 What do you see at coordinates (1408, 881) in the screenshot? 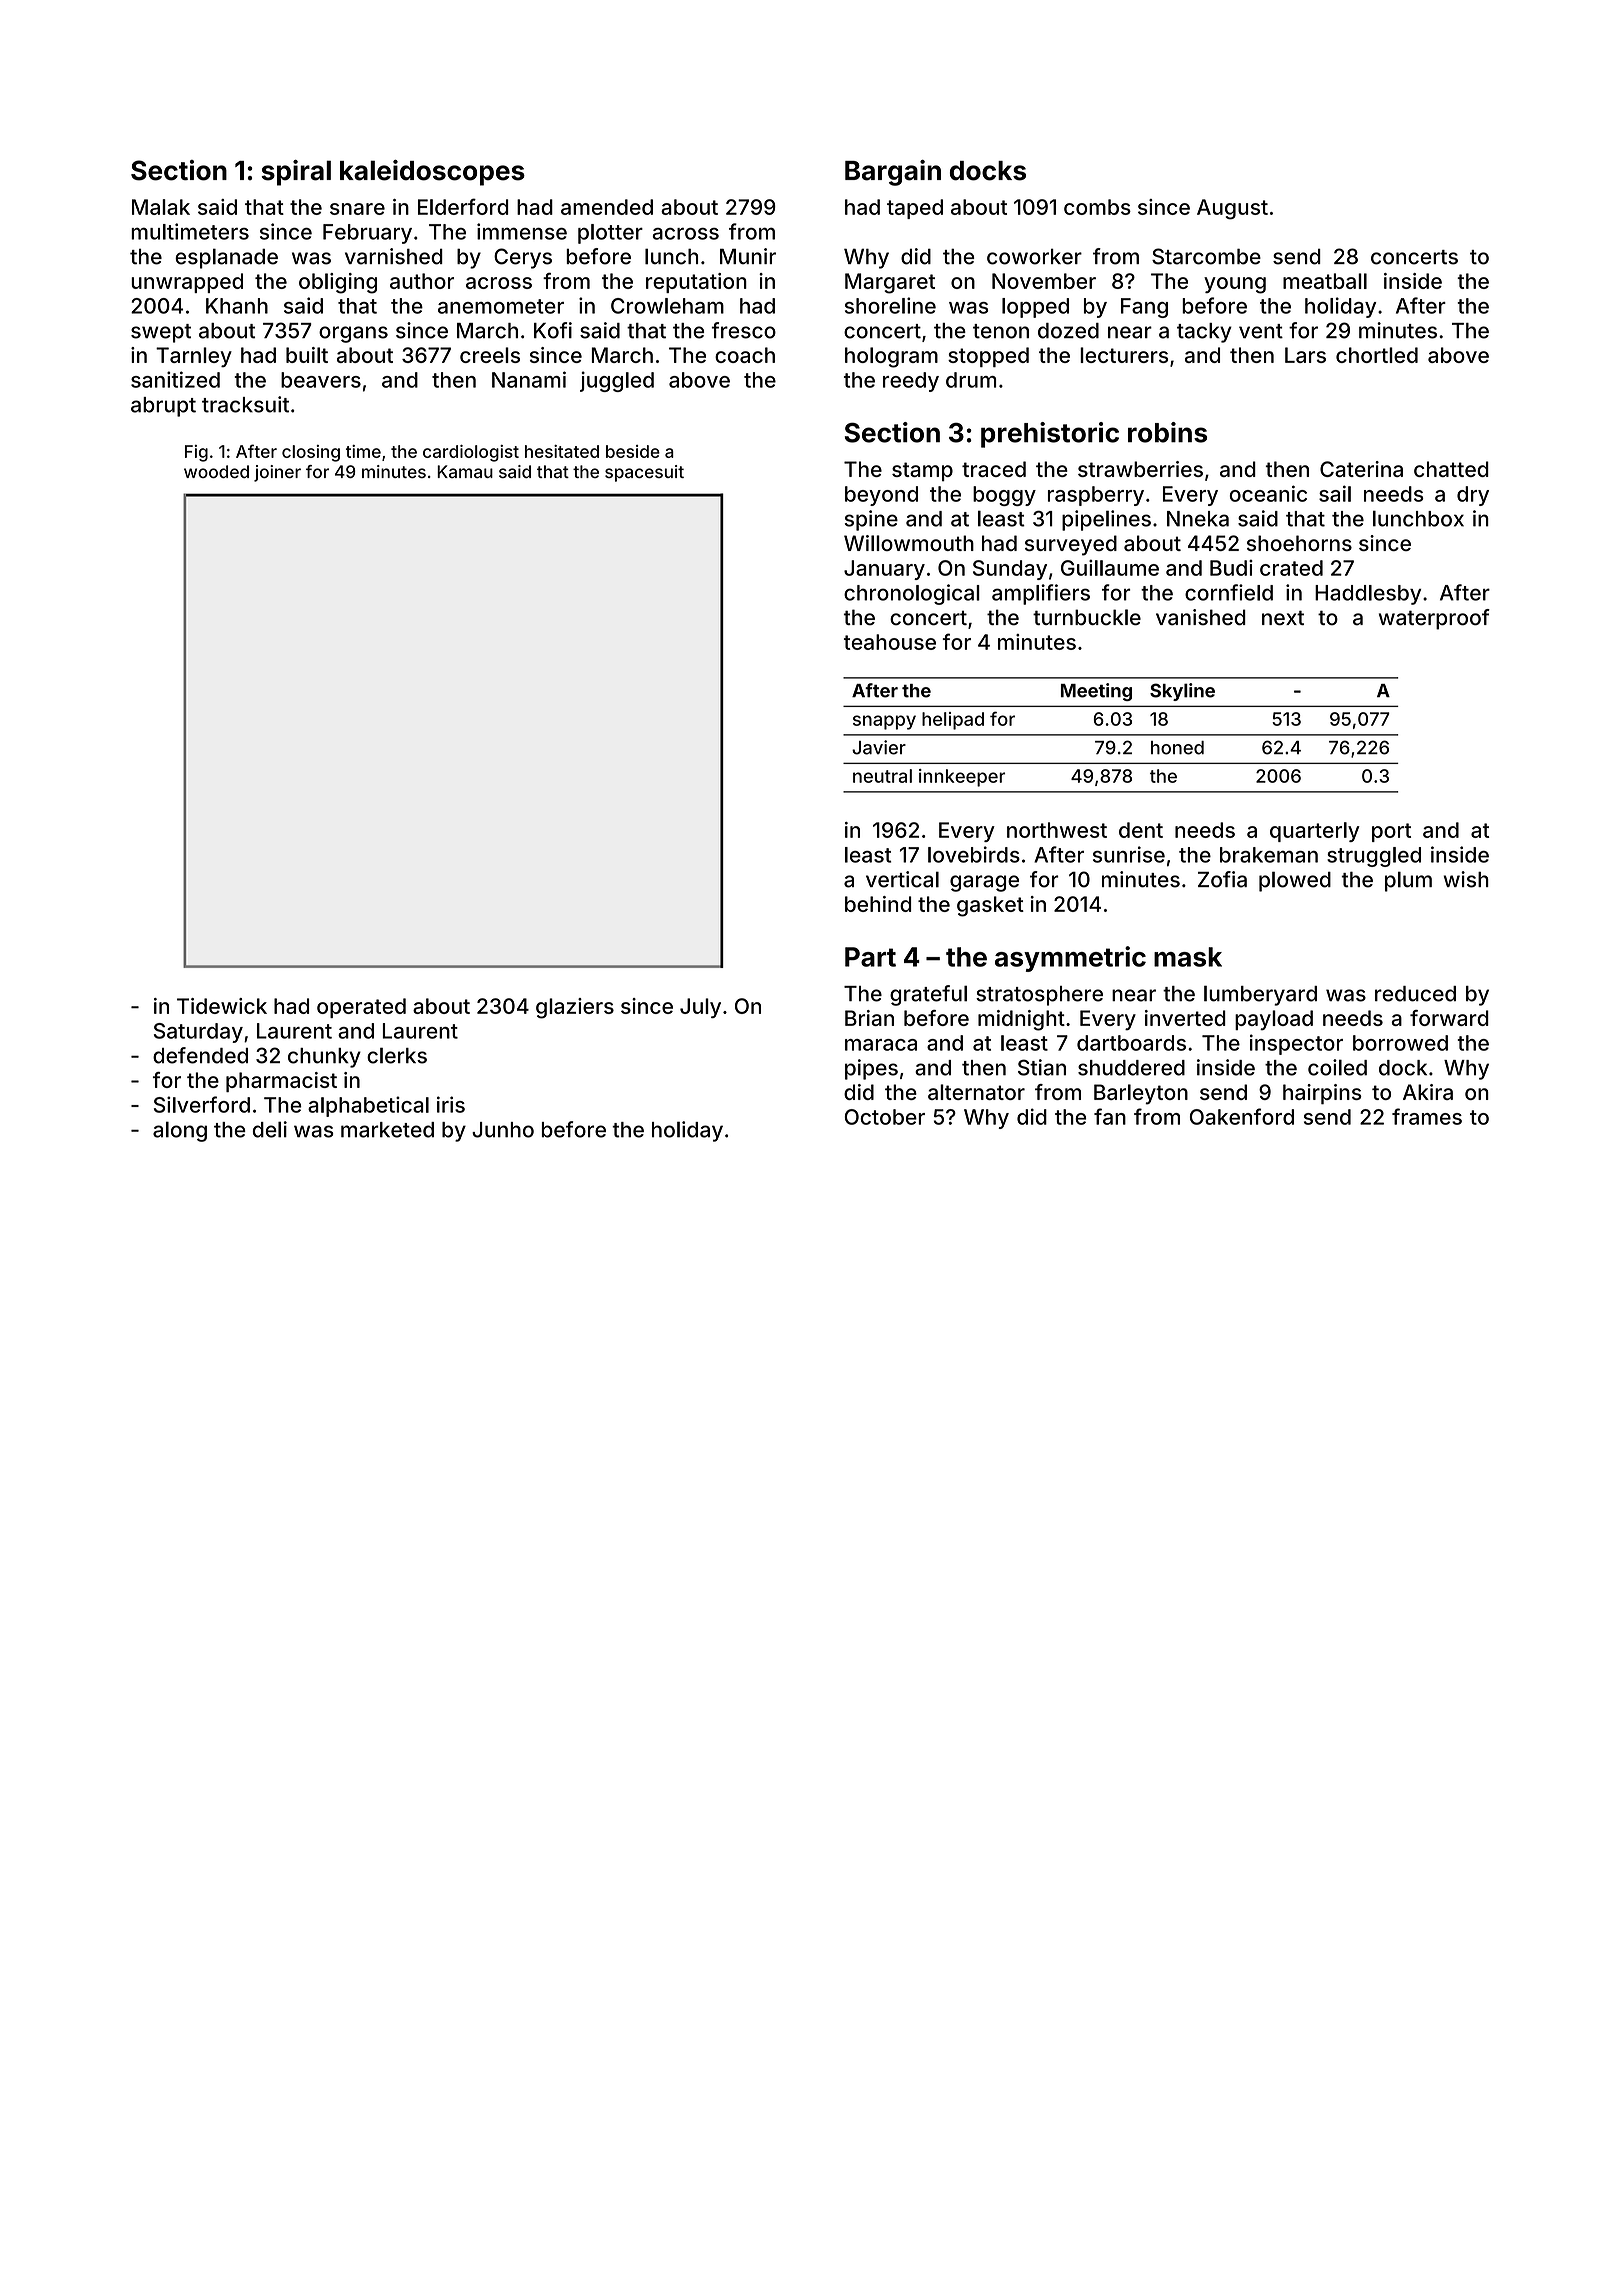
I see `plum` at bounding box center [1408, 881].
